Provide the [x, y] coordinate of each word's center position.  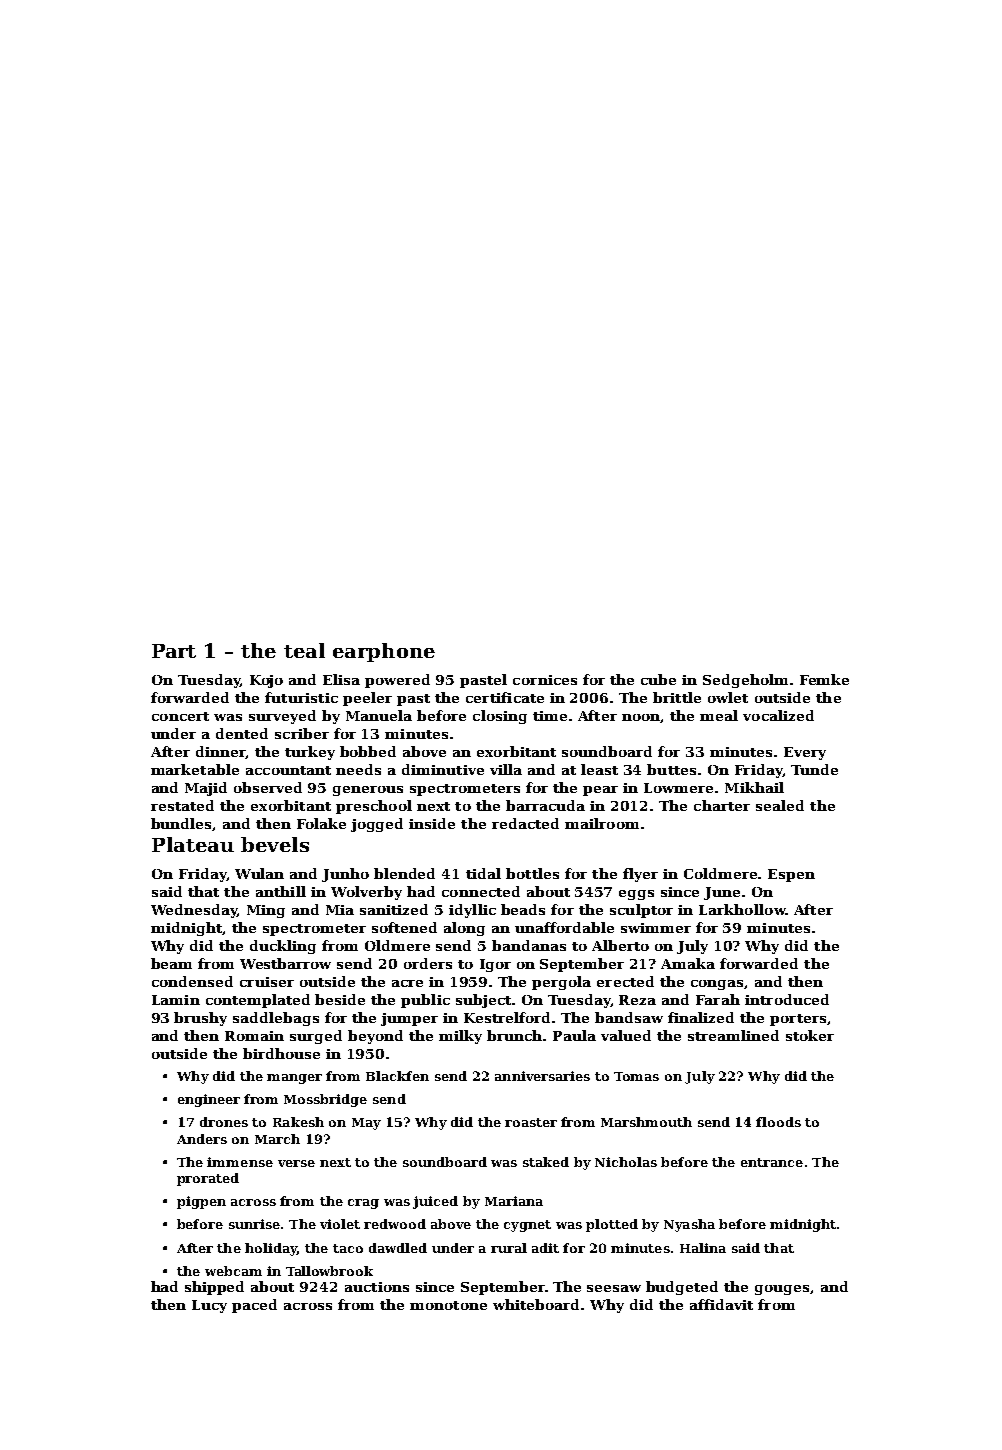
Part [174, 651]
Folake [321, 823]
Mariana [514, 1201]
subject [483, 1001]
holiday [271, 1249]
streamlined [733, 1035]
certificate [505, 697]
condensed [192, 981]
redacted [525, 823]
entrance [772, 1162]
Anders [202, 1139]
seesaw [614, 1288]
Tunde [814, 769]
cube [658, 679]
